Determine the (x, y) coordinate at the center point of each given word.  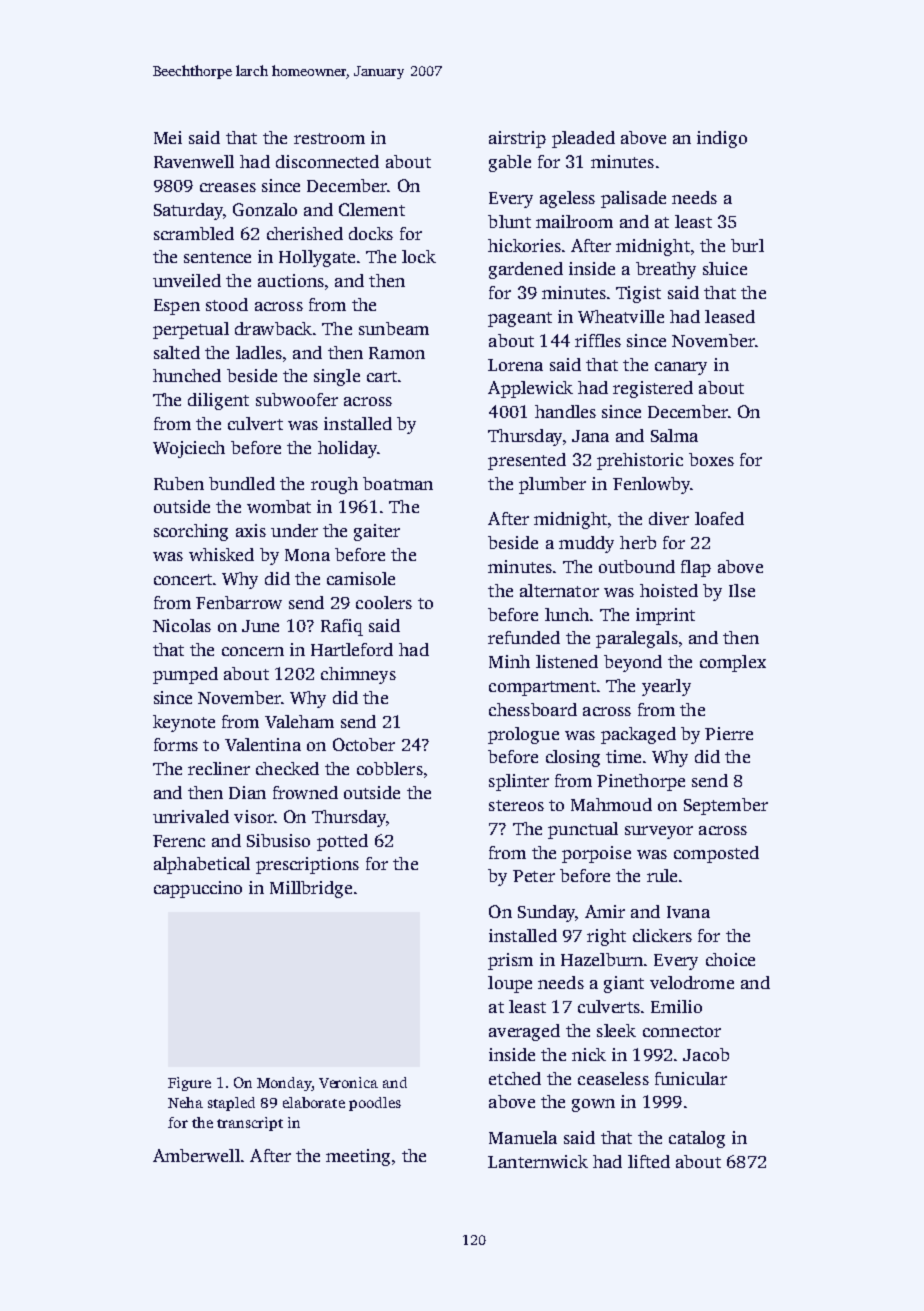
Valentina (263, 744)
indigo (722, 139)
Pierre (729, 733)
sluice (725, 268)
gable (510, 163)
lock (419, 256)
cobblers (390, 768)
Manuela (523, 1137)
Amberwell (196, 1155)
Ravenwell (194, 161)
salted (177, 352)
